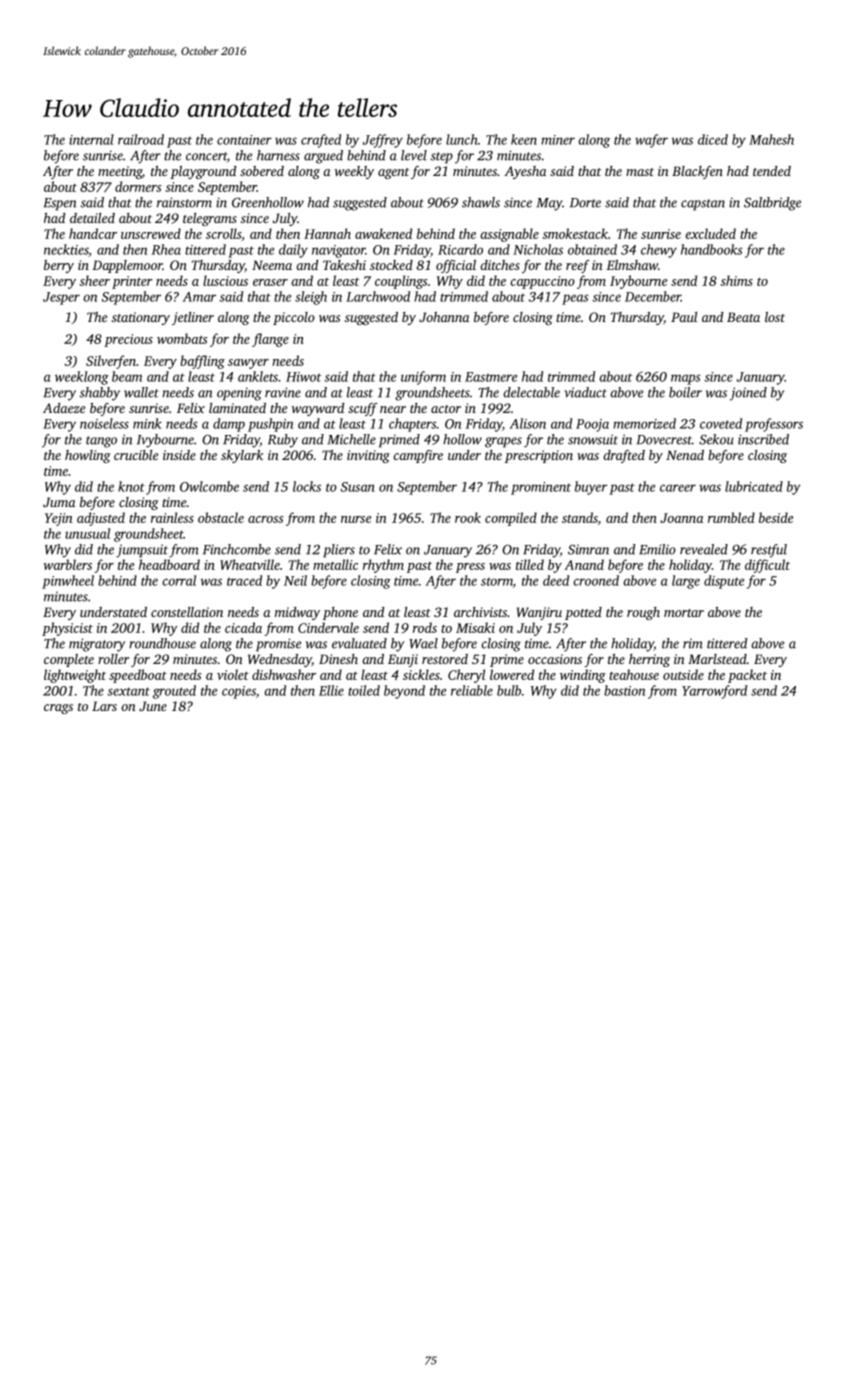  I want to click on June, so click(153, 706).
